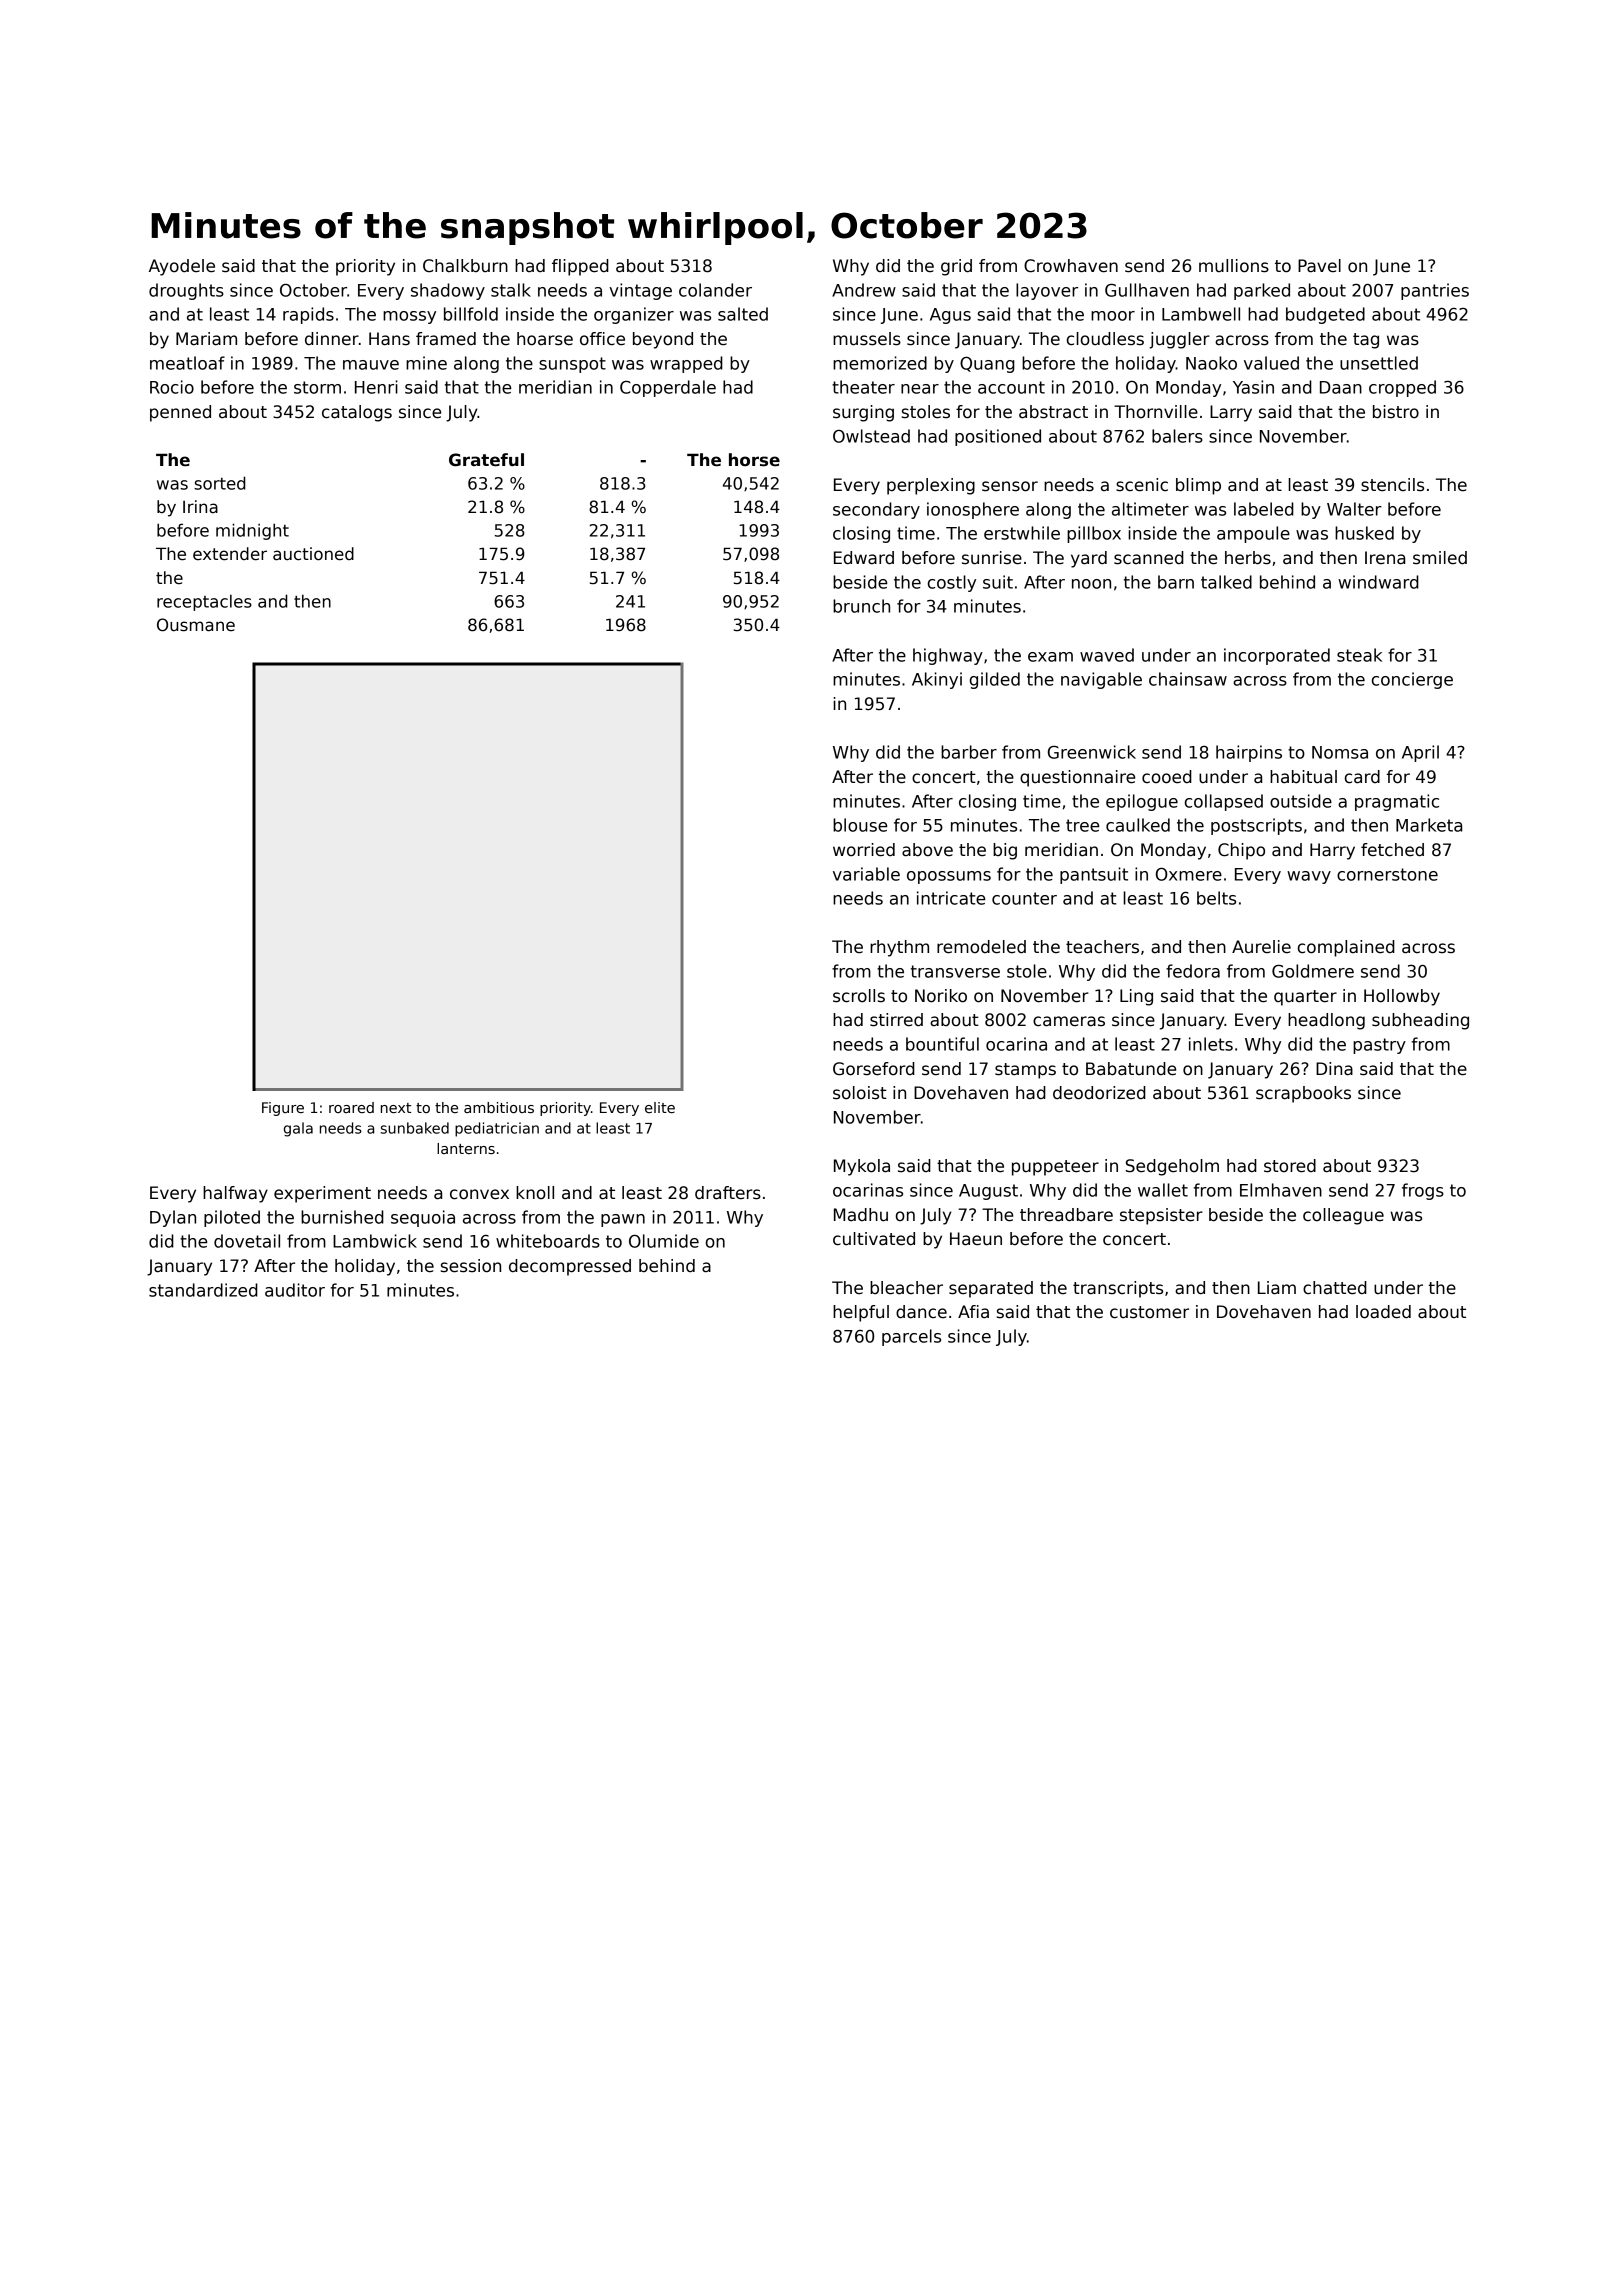 This page has height=2292, width=1620. Describe the element at coordinates (640, 291) in the page. I see `vintage` at that location.
